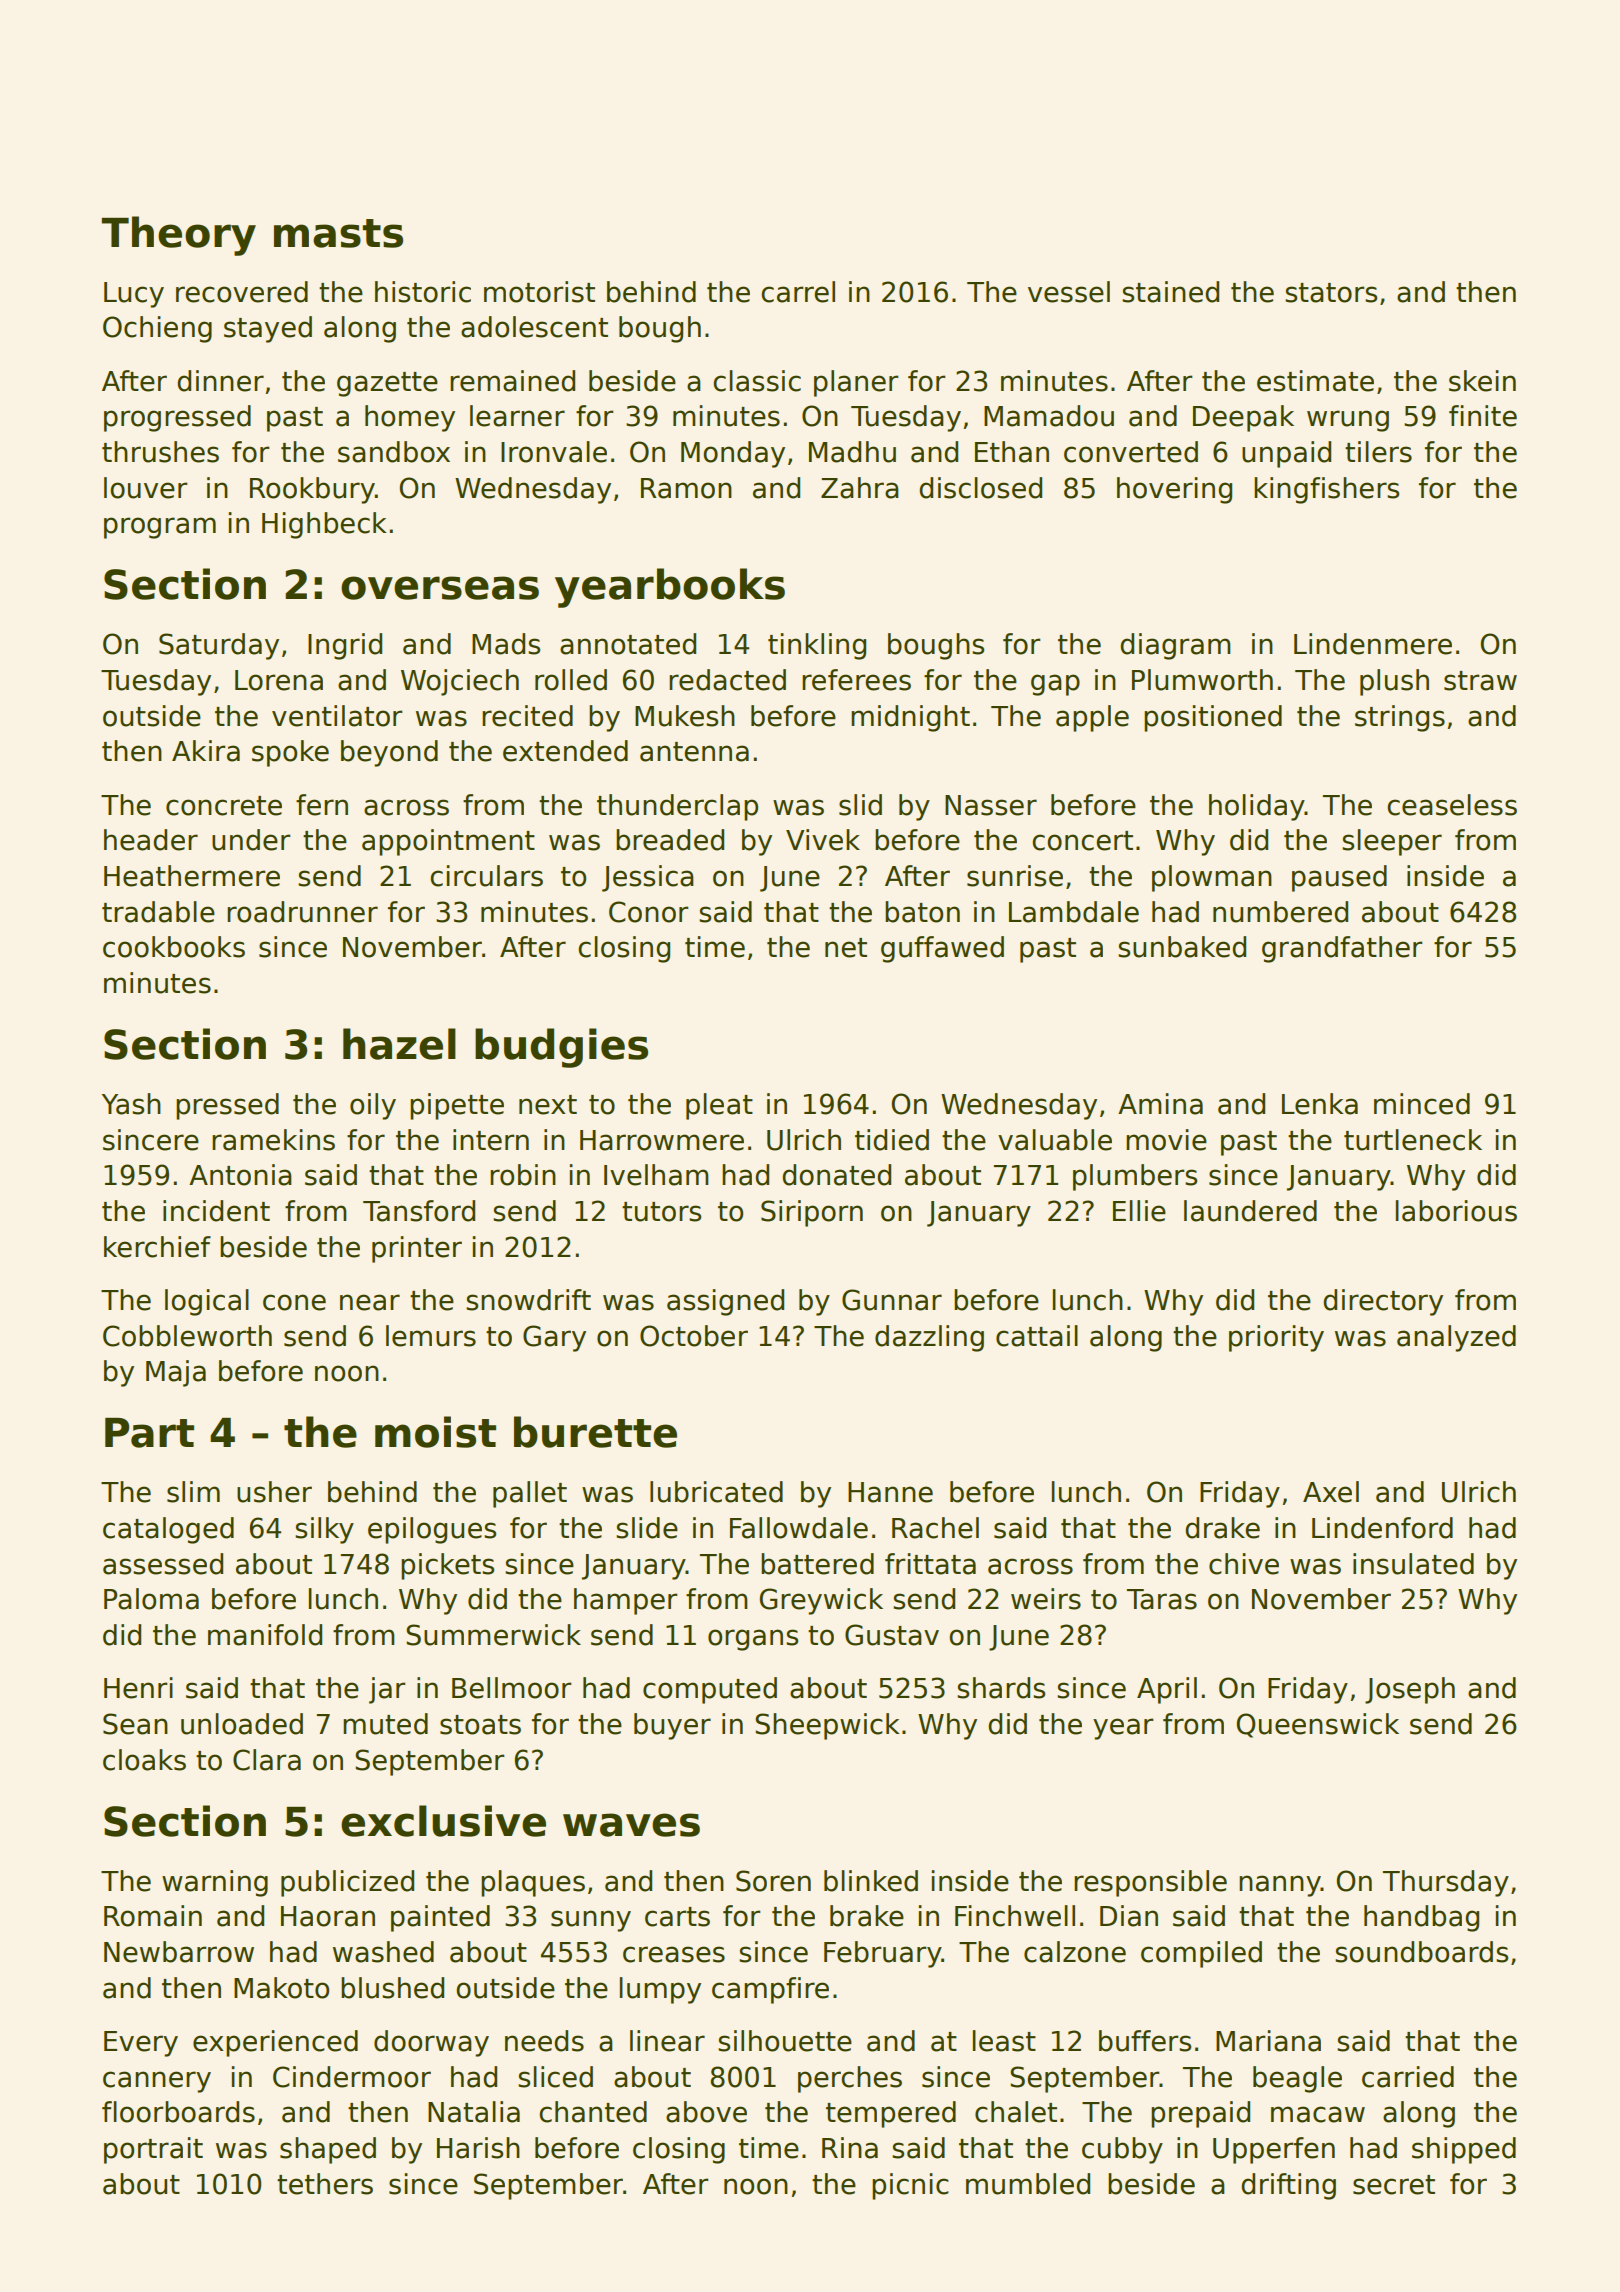 Image resolution: width=1620 pixels, height=2292 pixels. What do you see at coordinates (846, 948) in the document?
I see `net` at bounding box center [846, 948].
